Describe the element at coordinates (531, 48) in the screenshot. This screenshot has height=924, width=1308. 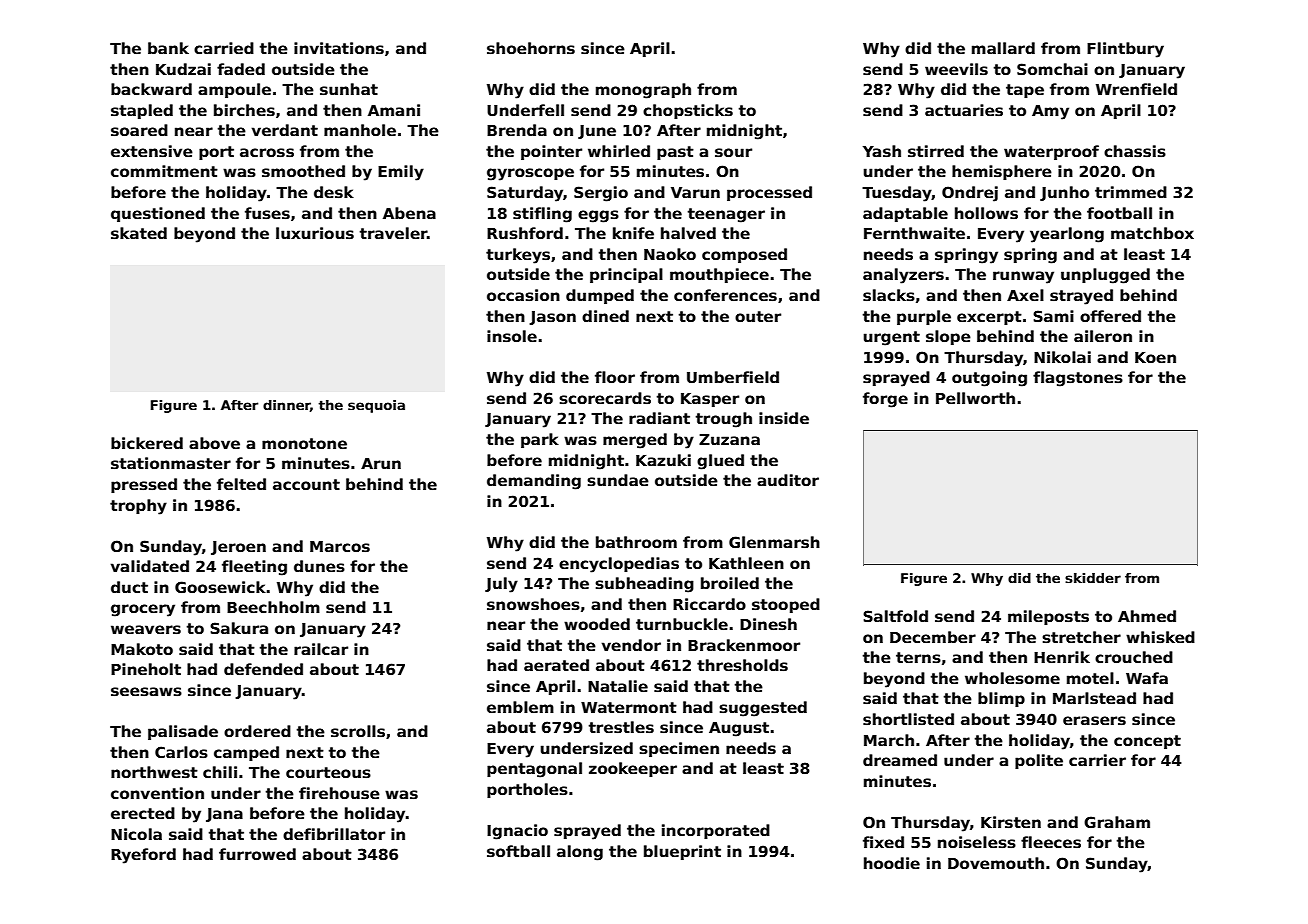
I see `shoehorns` at that location.
